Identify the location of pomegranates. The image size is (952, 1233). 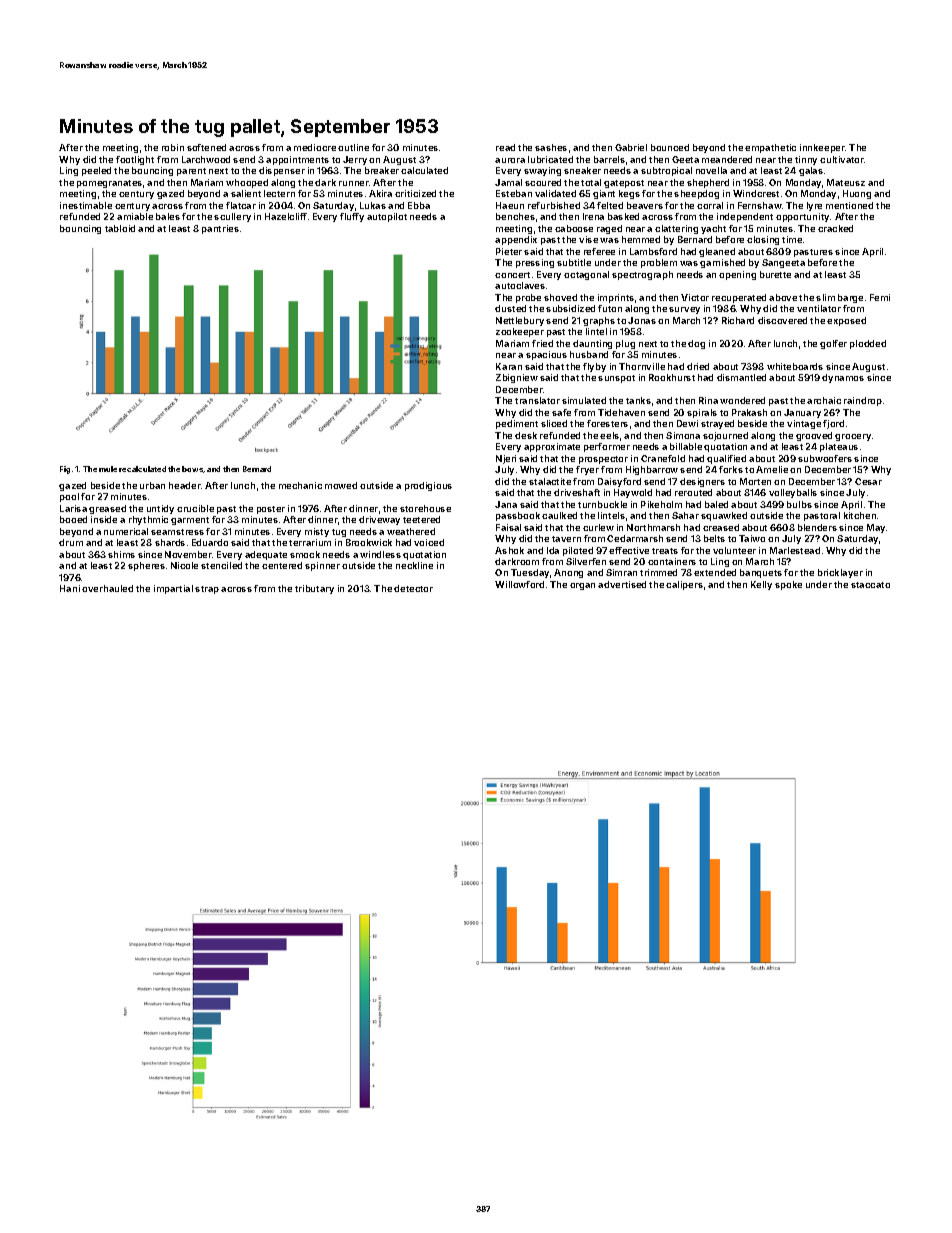
(109, 184).
